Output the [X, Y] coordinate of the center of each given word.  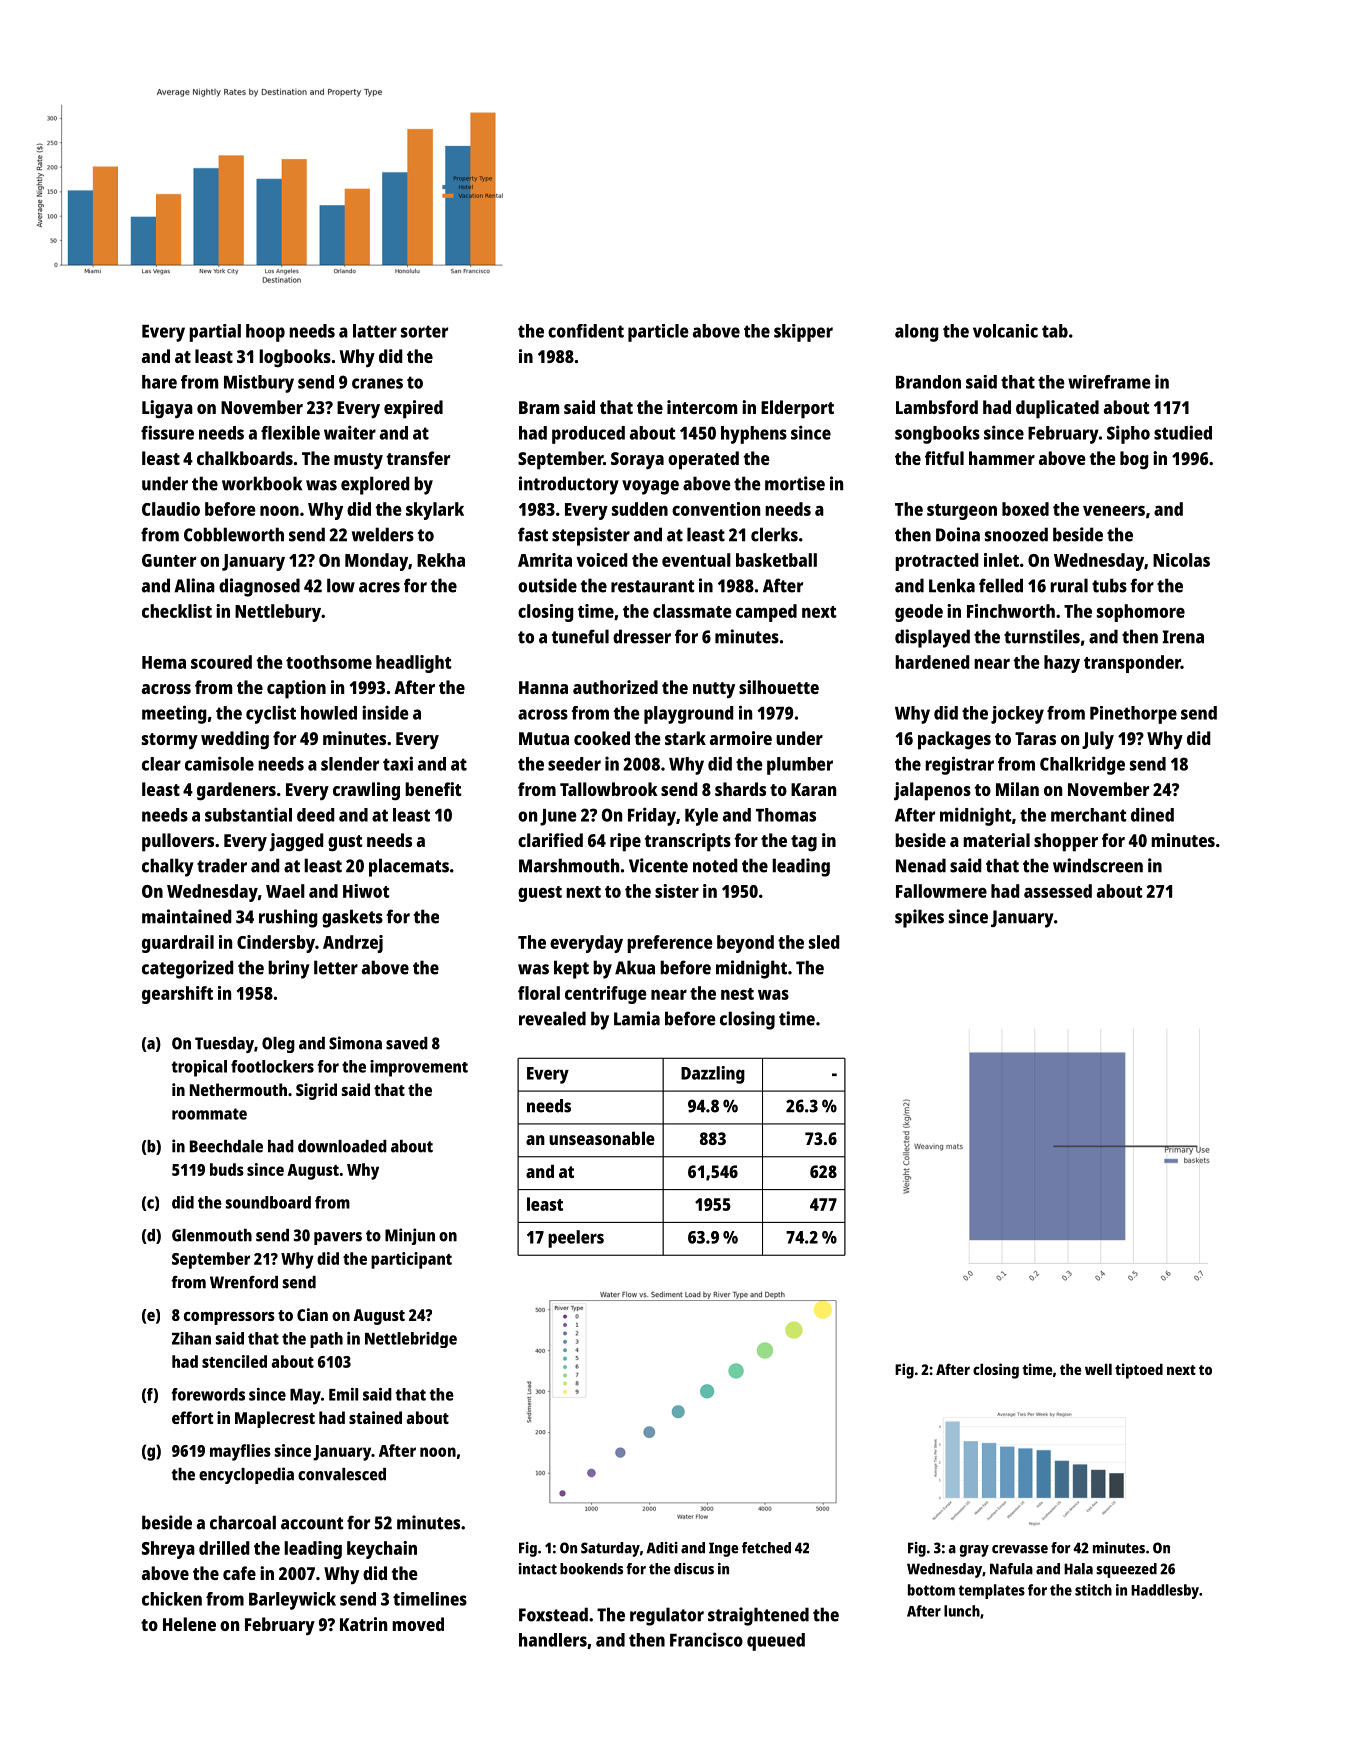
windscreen [1098, 865]
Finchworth [1011, 611]
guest [540, 894]
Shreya [168, 1550]
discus [694, 1569]
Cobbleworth [234, 534]
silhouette [779, 687]
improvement [419, 1068]
